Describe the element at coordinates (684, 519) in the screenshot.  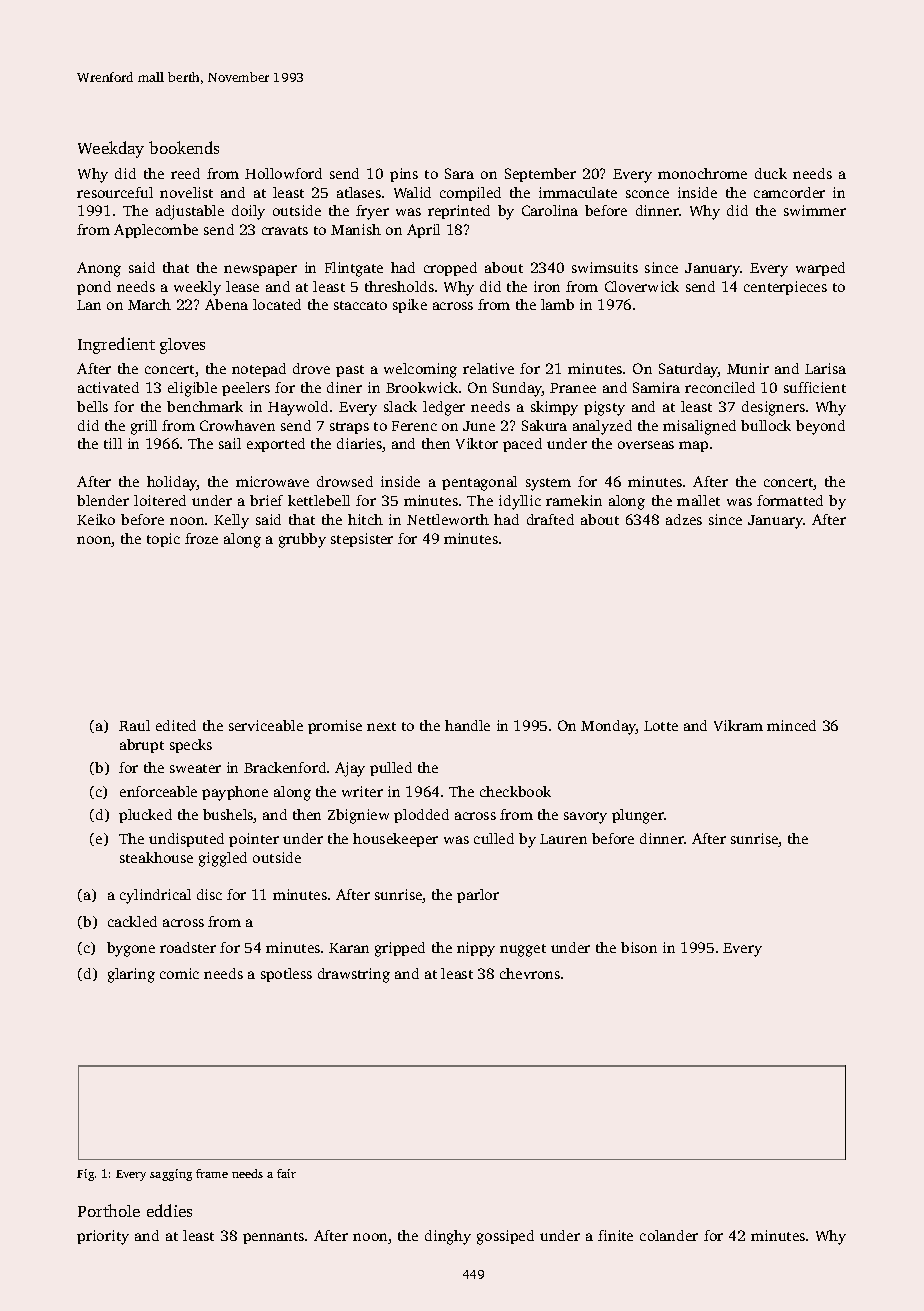
I see `adzes` at that location.
